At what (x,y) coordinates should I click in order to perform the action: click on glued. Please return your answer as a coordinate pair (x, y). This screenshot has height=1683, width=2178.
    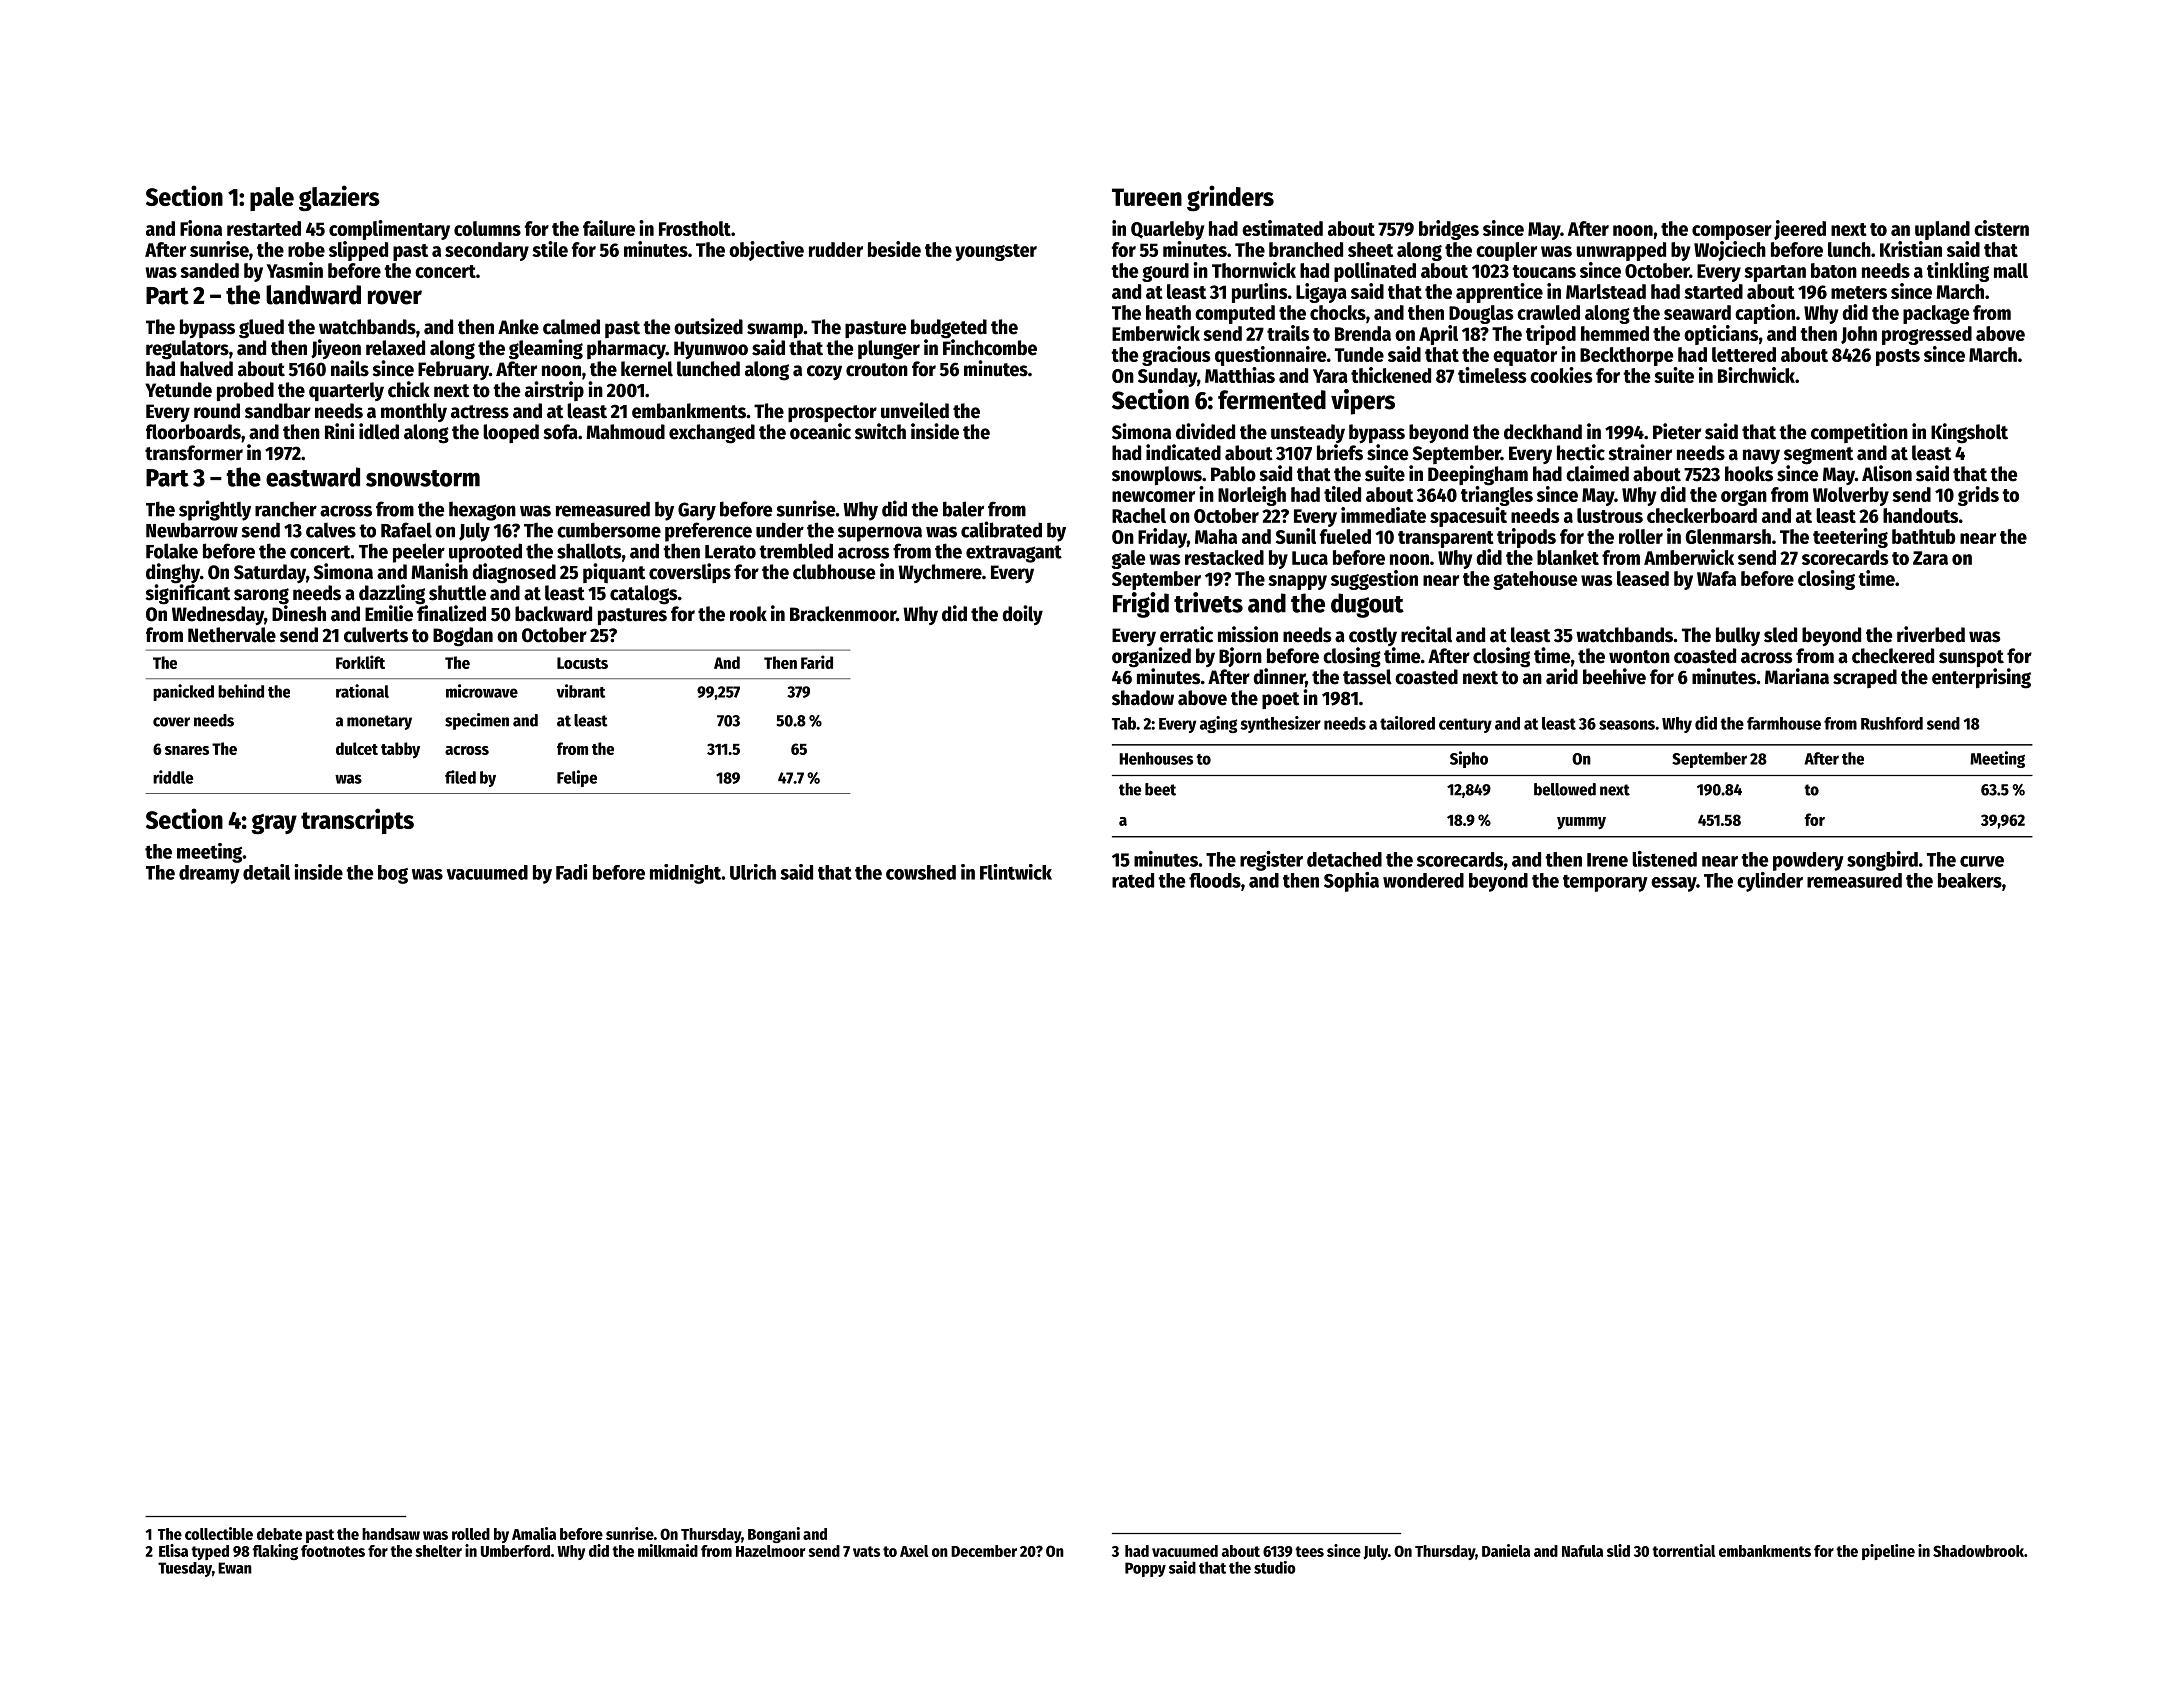
    Looking at the image, I should click on (261, 329).
